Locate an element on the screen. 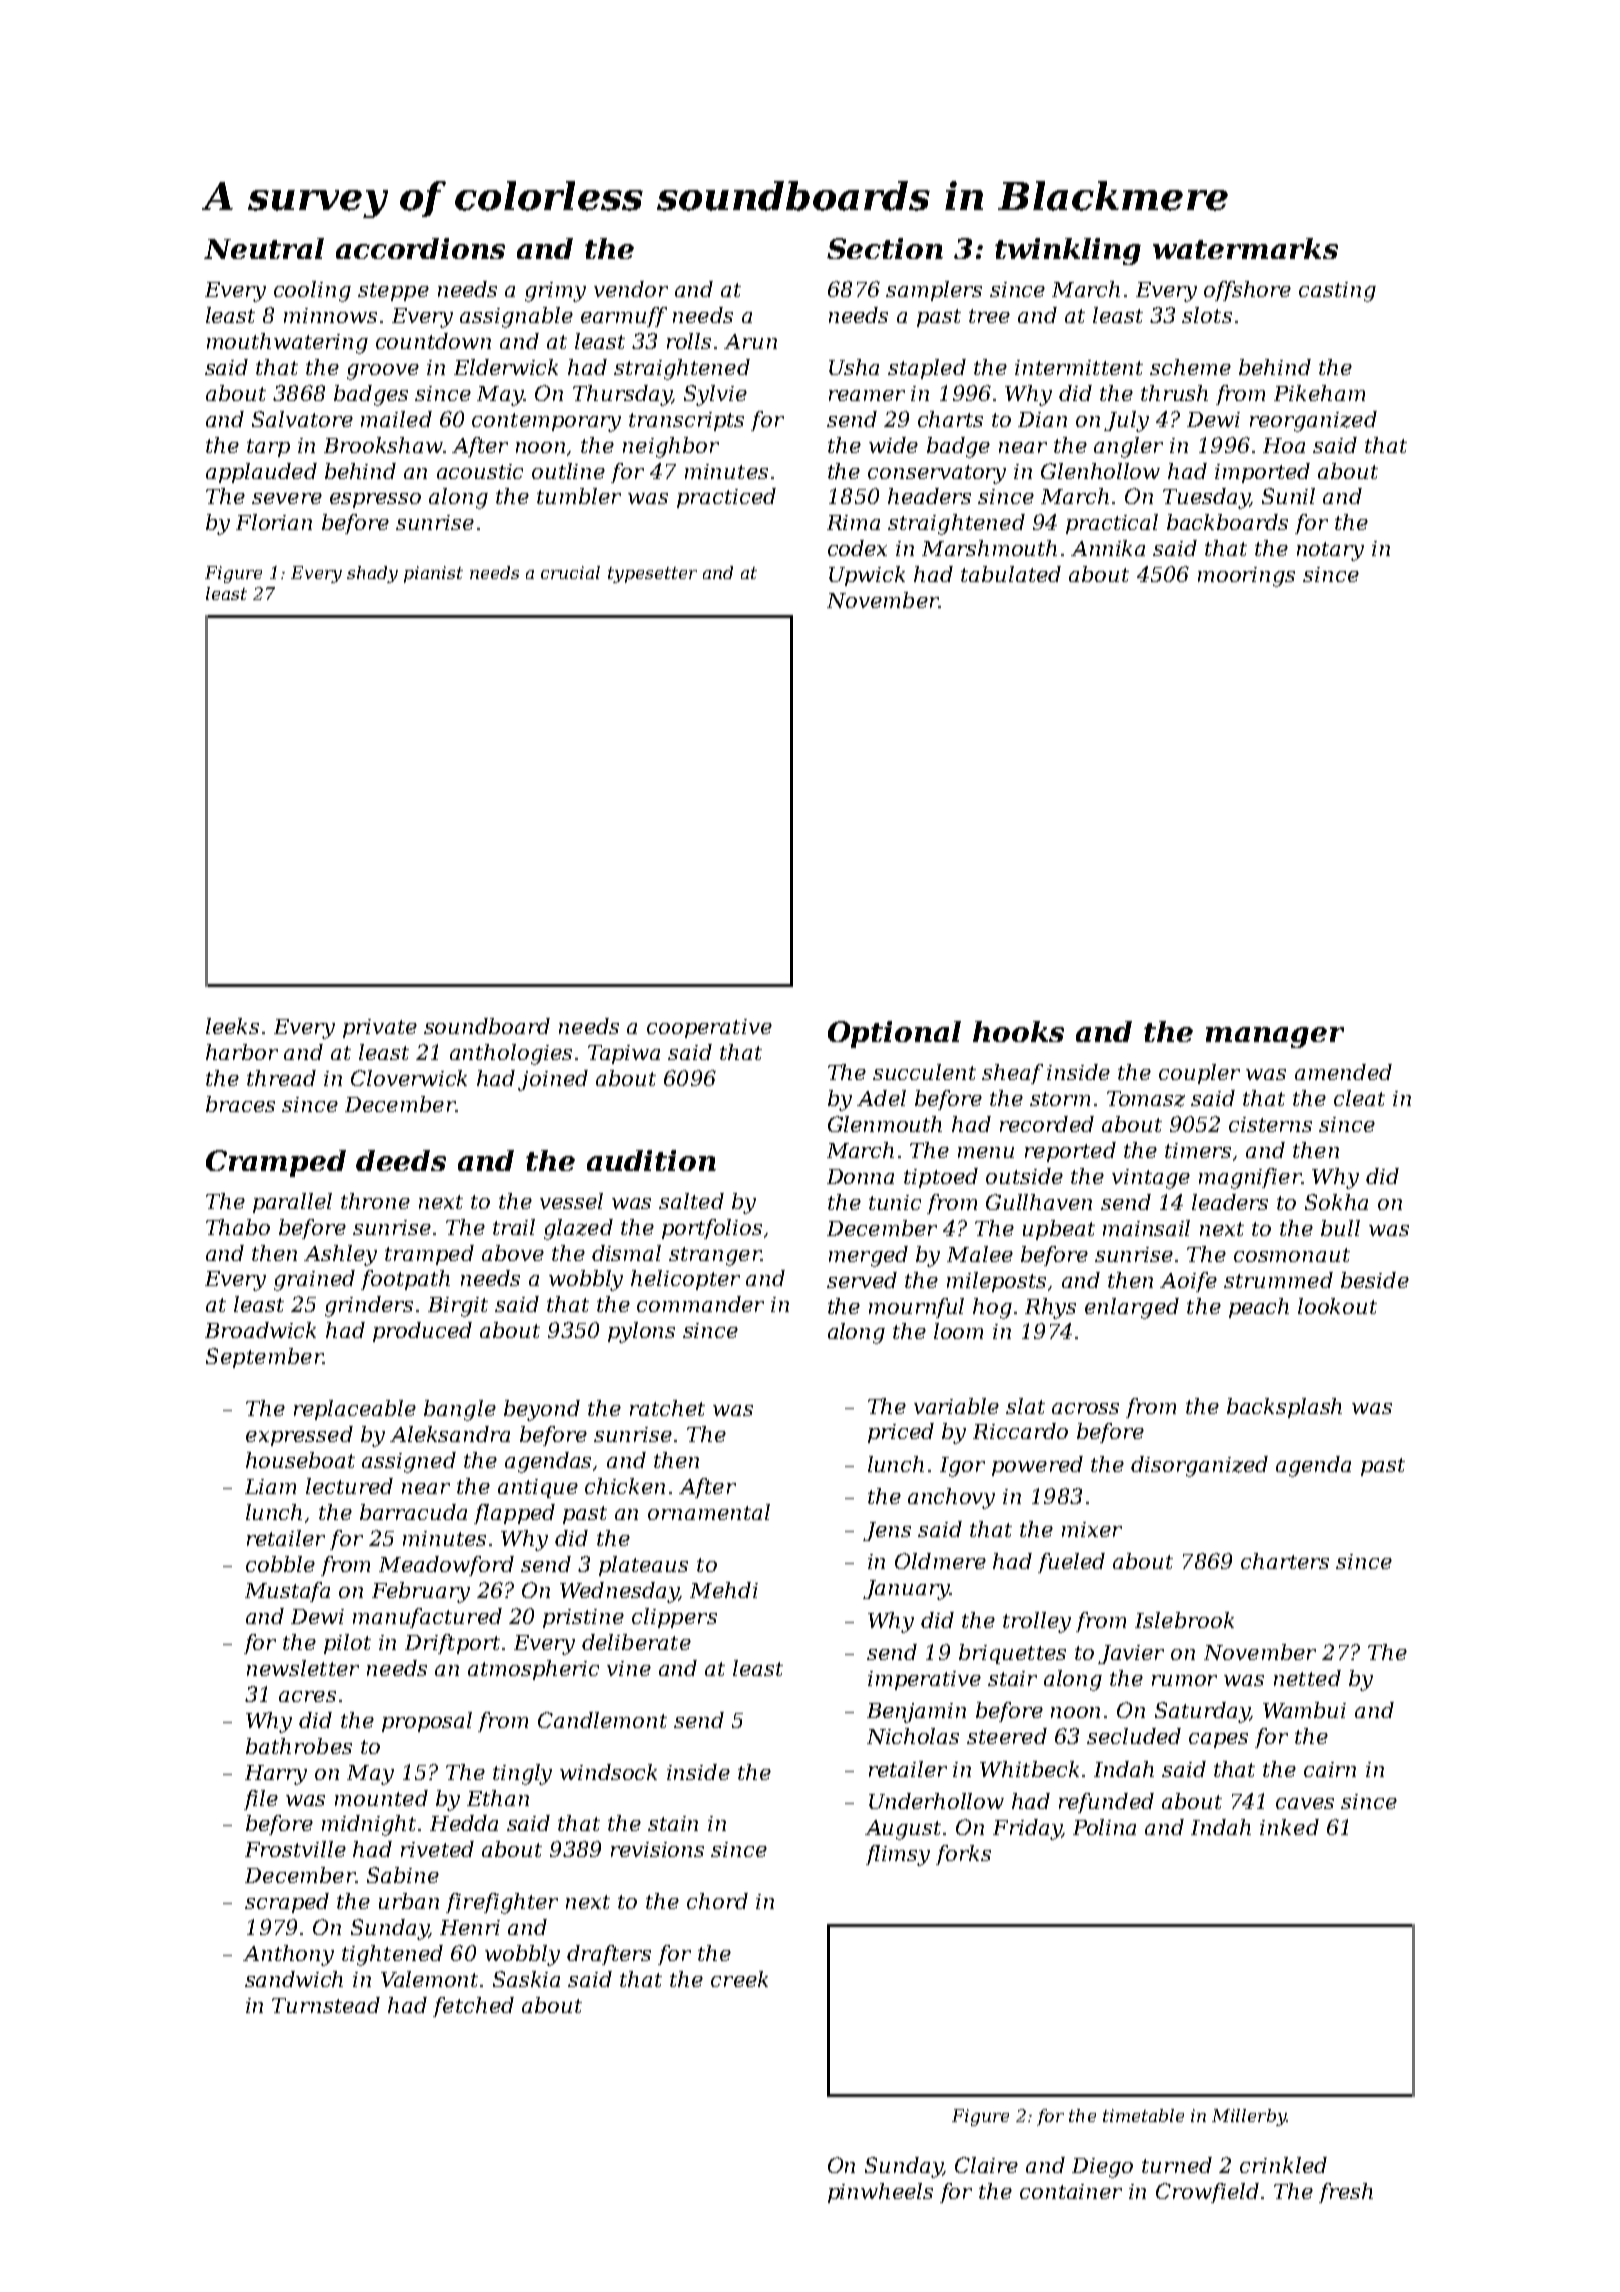 The image size is (1620, 2292). proposal is located at coordinates (427, 1722).
